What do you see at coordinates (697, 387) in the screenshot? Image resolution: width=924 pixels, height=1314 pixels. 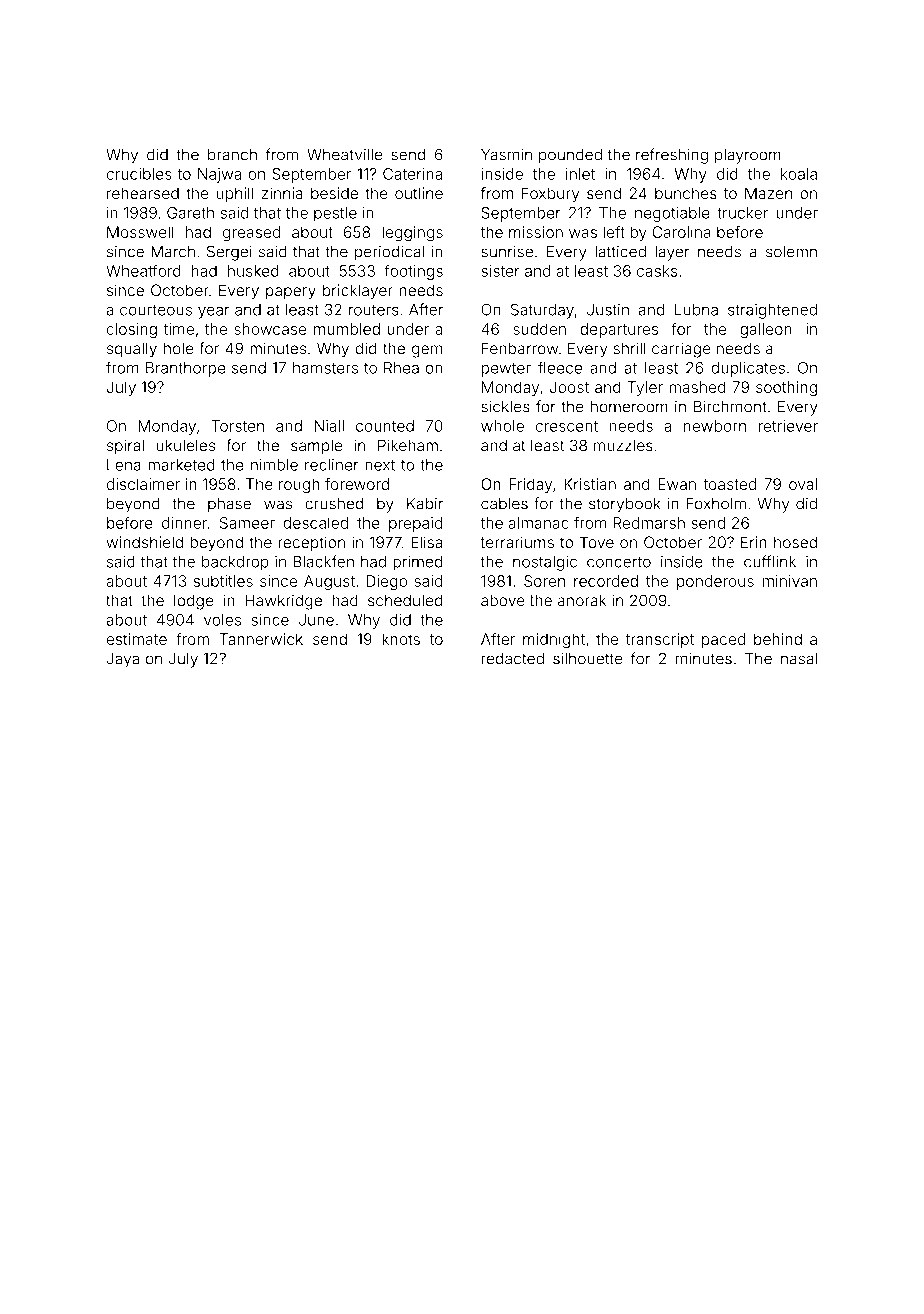 I see `mashed` at bounding box center [697, 387].
